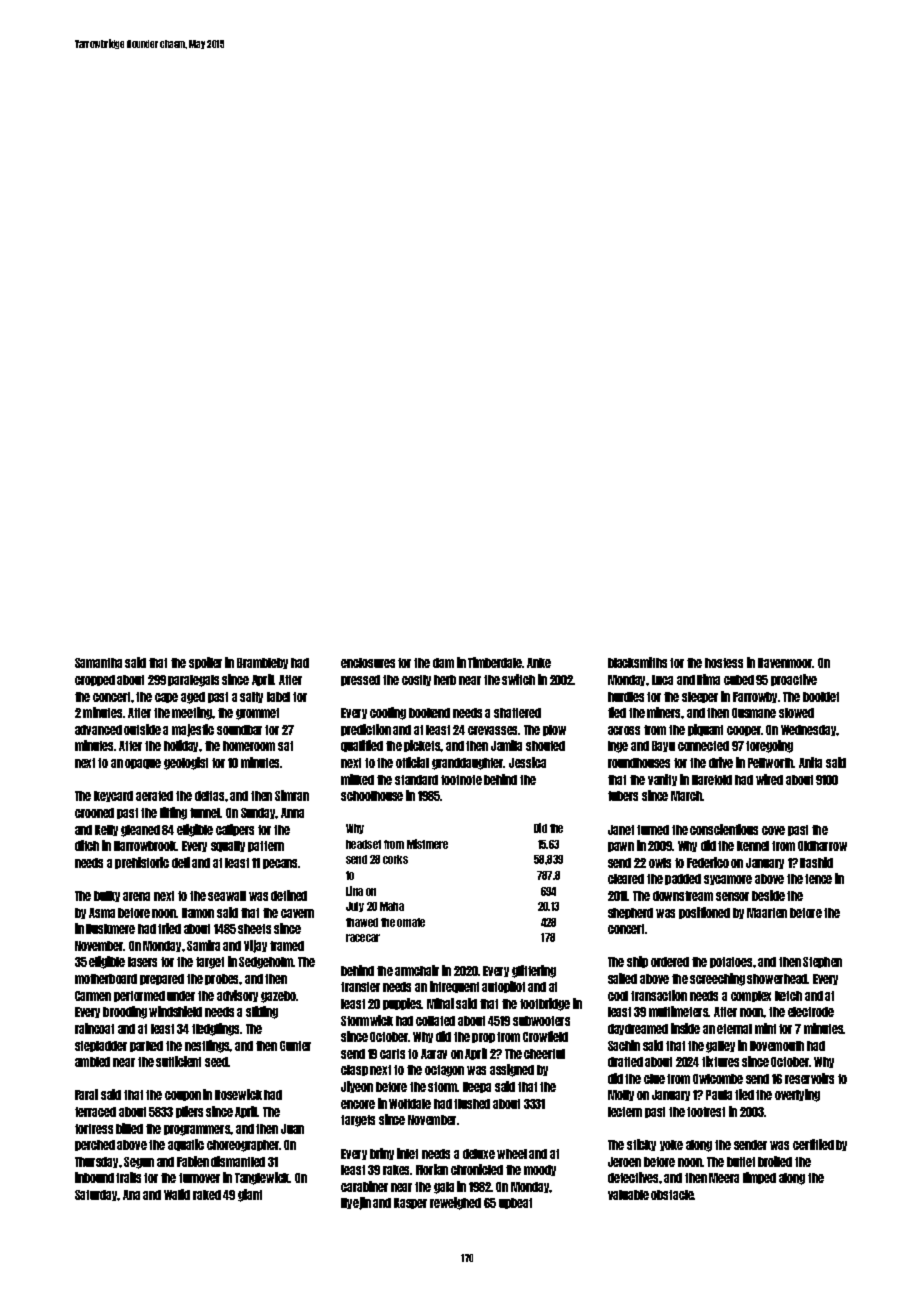  What do you see at coordinates (407, 1153) in the screenshot?
I see `inlet` at bounding box center [407, 1153].
